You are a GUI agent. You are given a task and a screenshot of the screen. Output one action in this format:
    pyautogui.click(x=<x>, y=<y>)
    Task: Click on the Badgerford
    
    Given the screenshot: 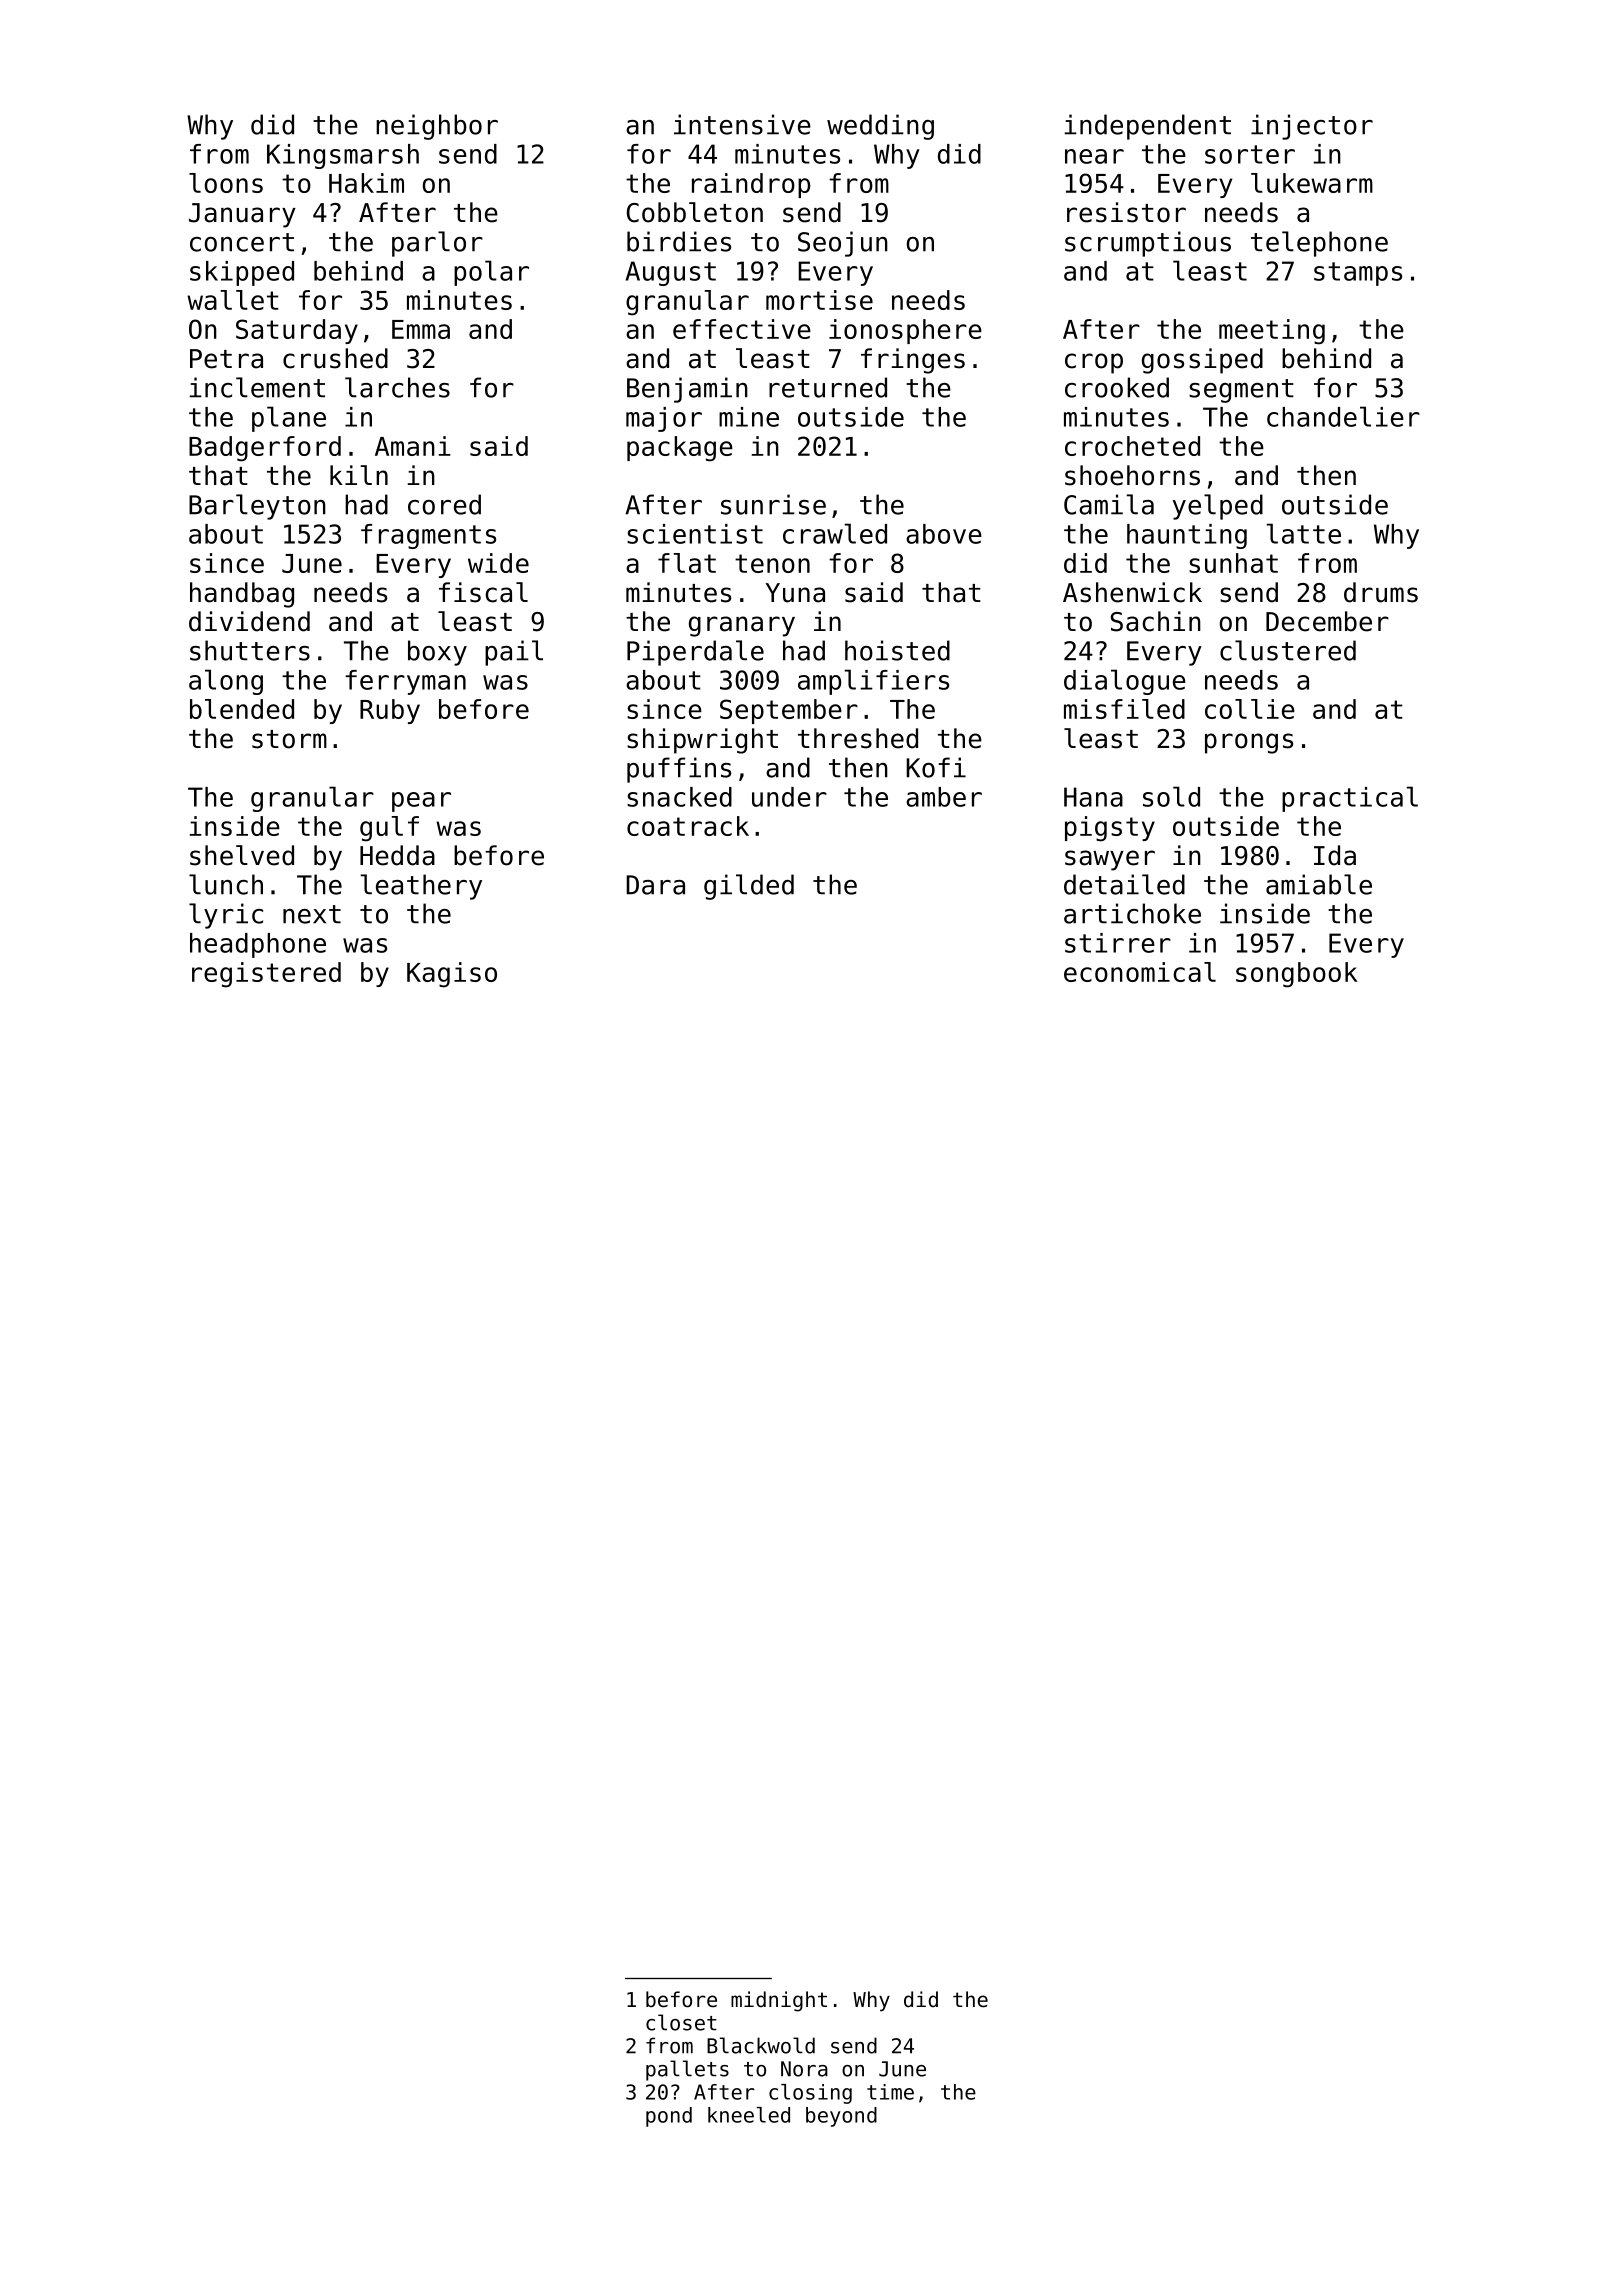 What is the action you would take?
    pyautogui.click(x=265, y=449)
